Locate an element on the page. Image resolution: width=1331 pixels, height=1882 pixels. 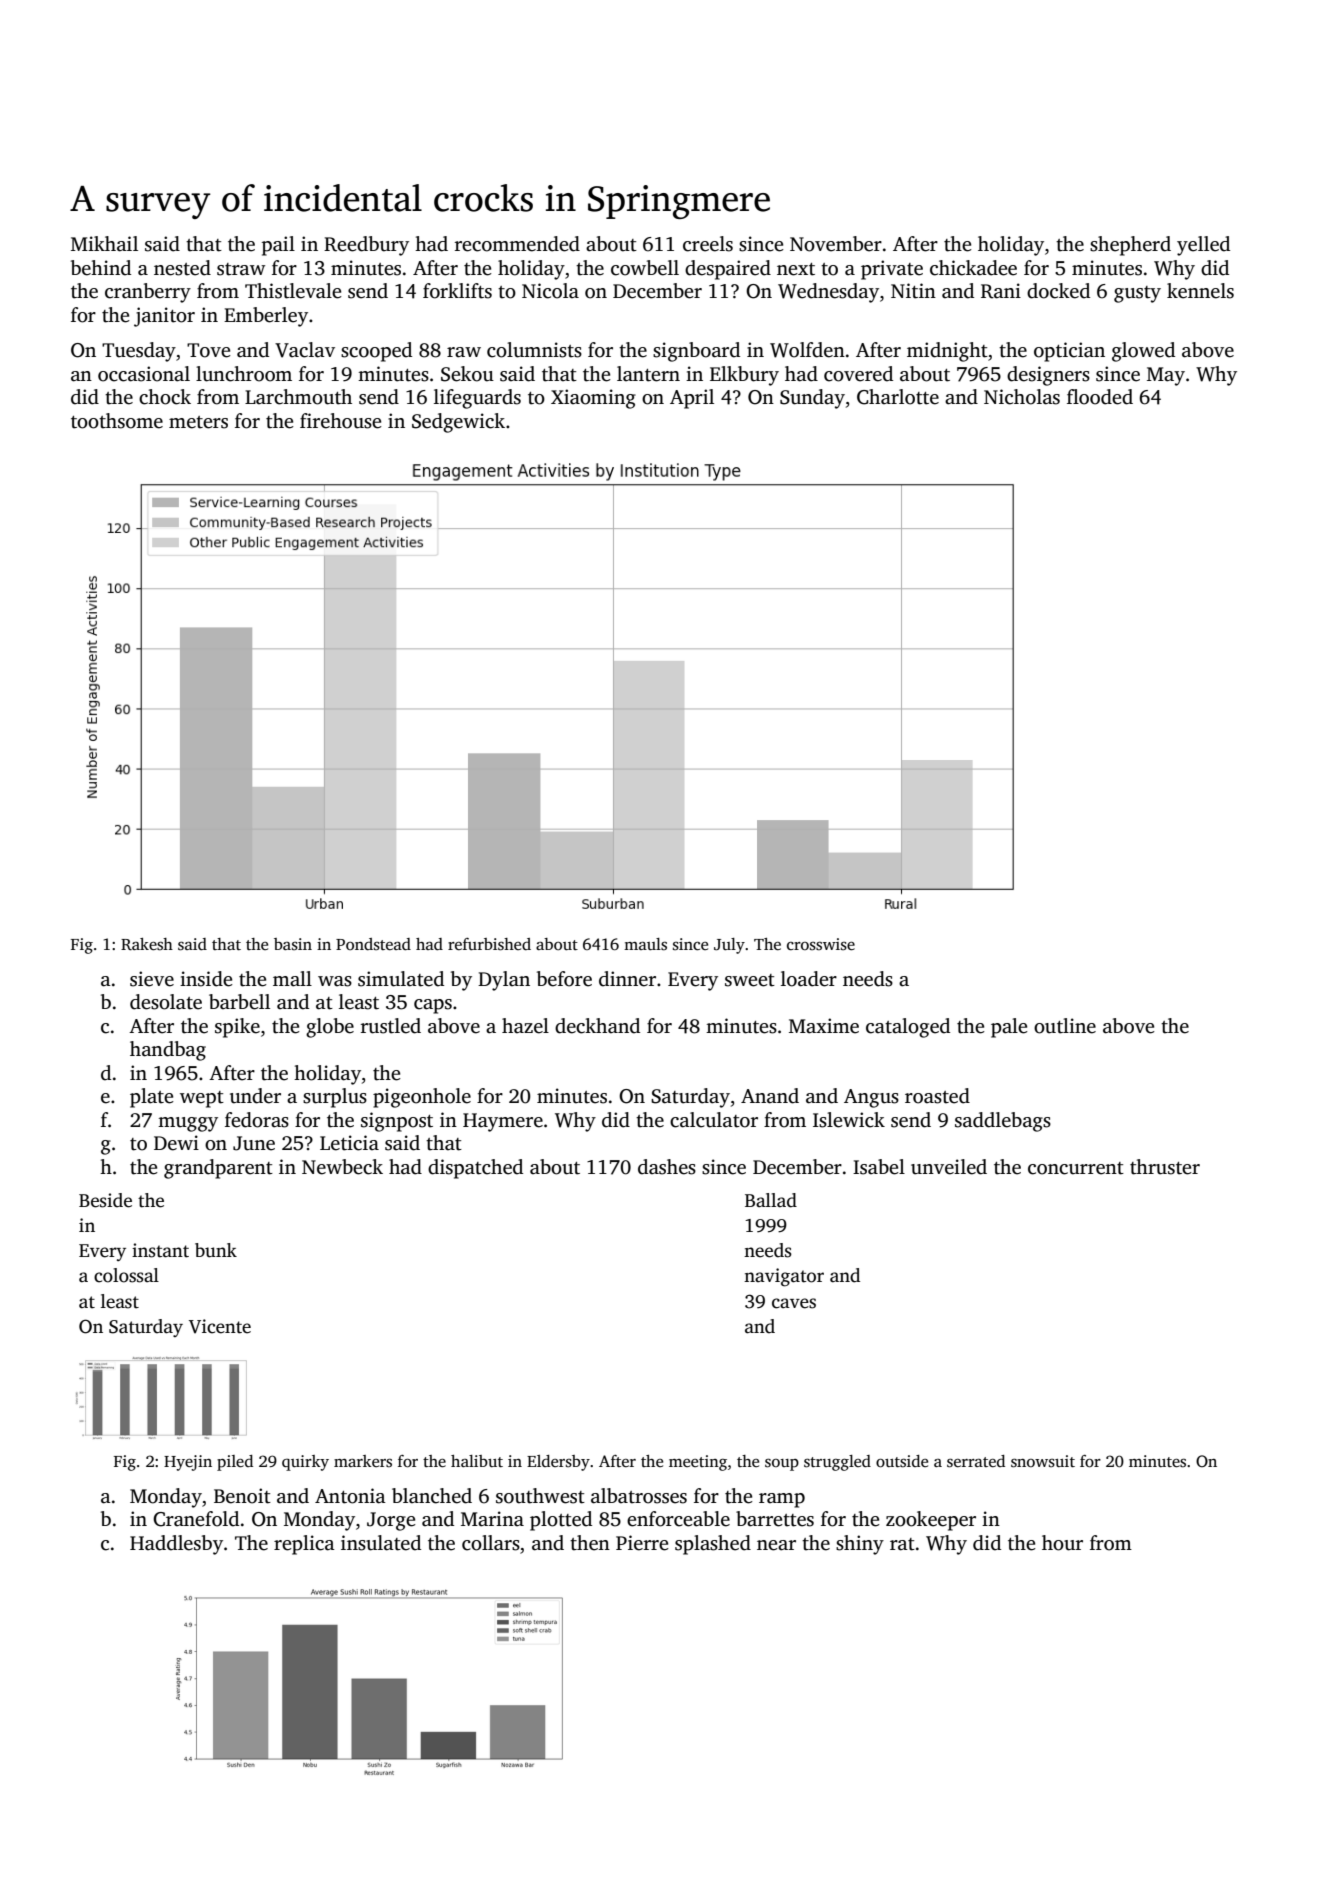
Rakesh is located at coordinates (147, 944).
